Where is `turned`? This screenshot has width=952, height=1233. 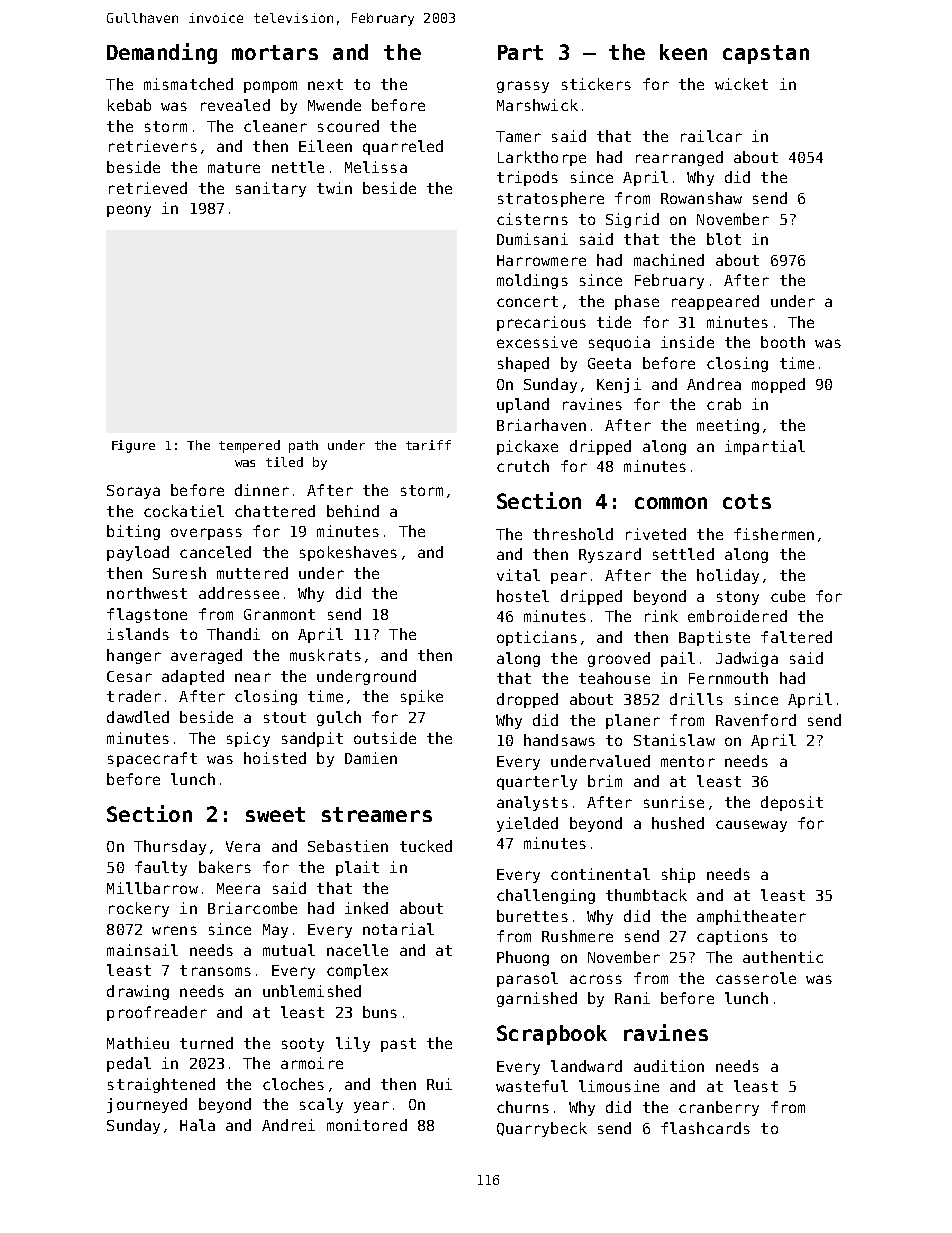 turned is located at coordinates (206, 1043).
